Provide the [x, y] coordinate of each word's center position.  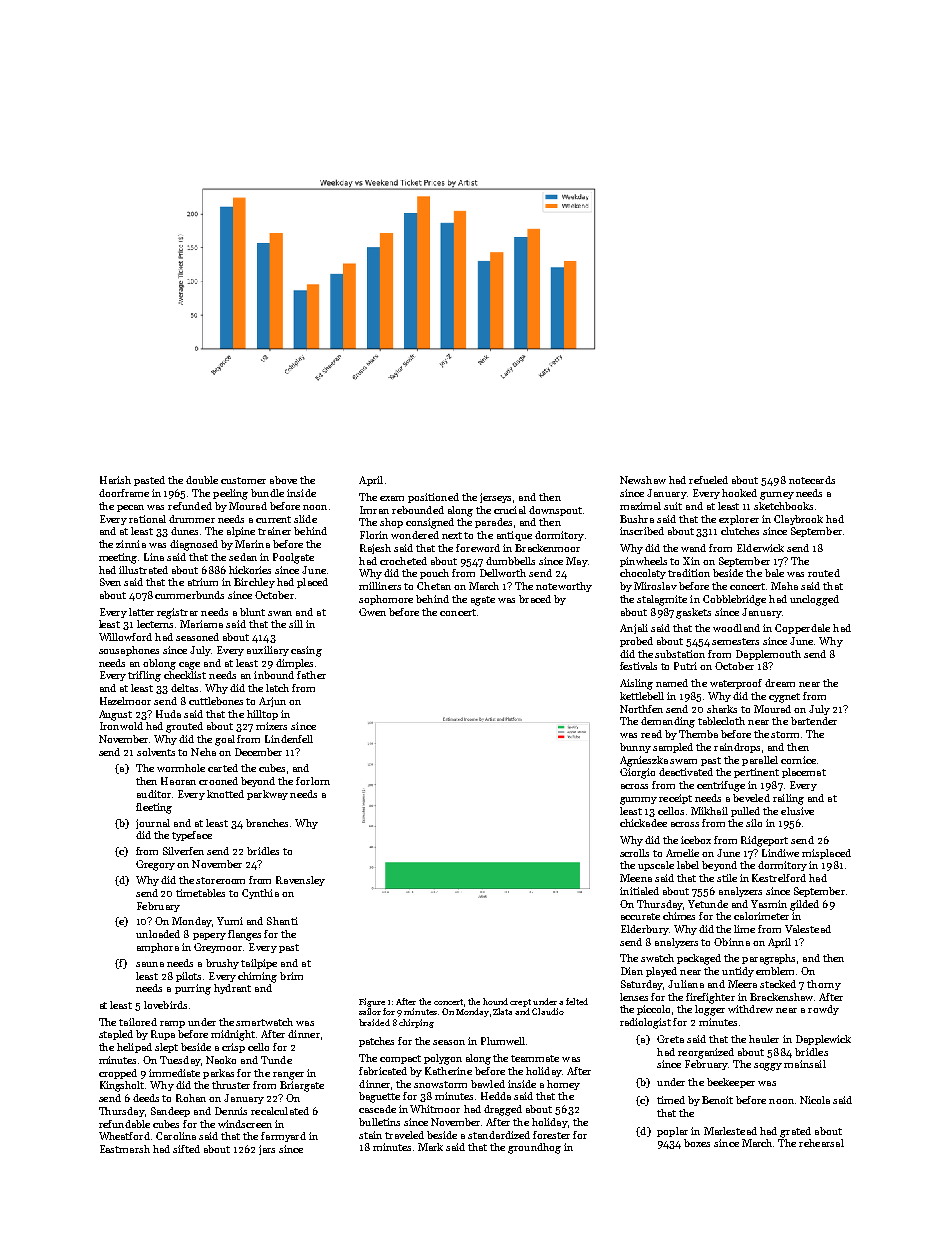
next [452, 535]
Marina [252, 544]
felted [577, 1001]
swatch [657, 958]
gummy [638, 801]
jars [267, 1150]
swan [280, 613]
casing [306, 651]
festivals [638, 666]
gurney [777, 496]
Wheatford [124, 1136]
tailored [138, 1022]
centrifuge [721, 786]
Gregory [155, 865]
